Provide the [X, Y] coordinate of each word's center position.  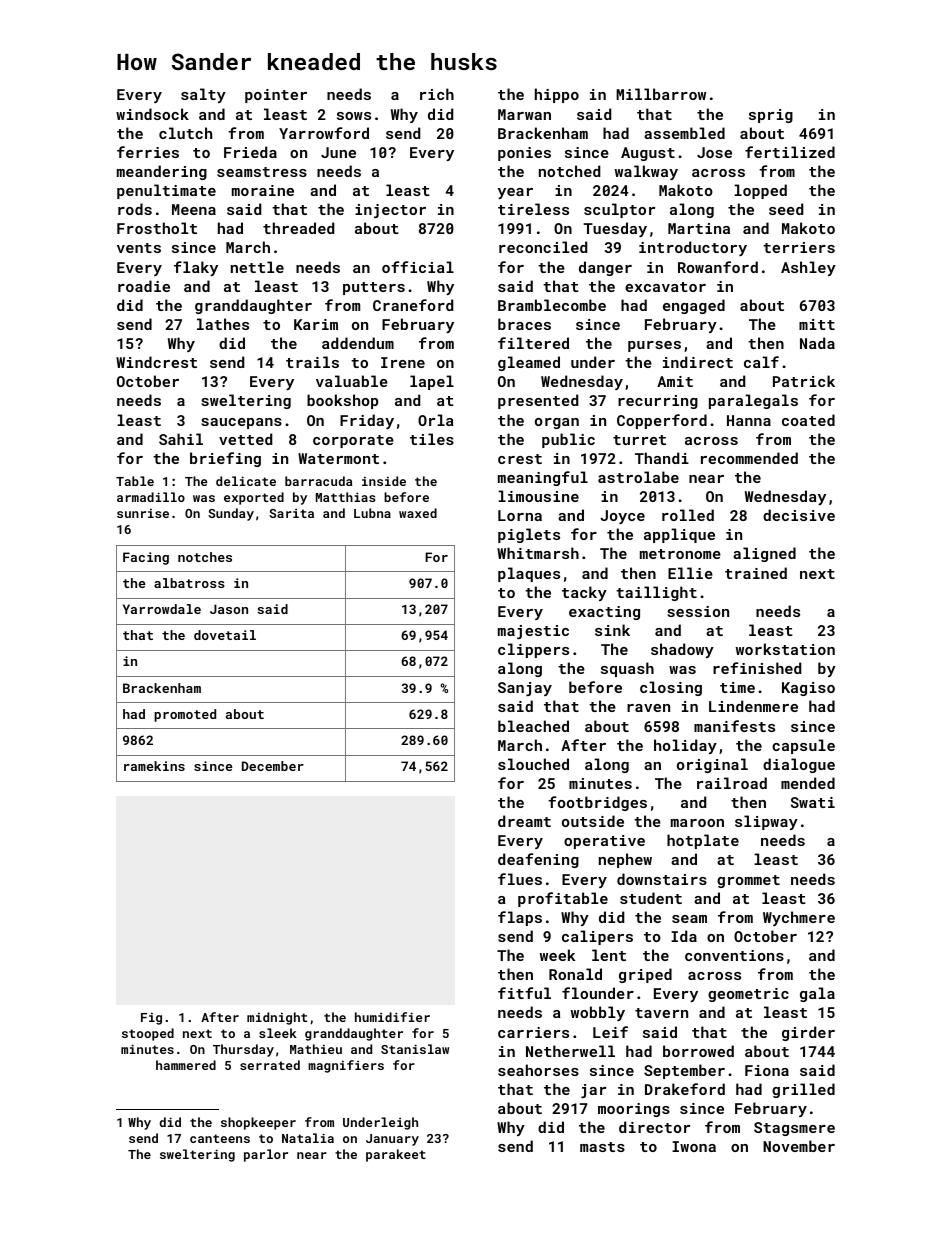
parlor [266, 1155]
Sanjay [525, 689]
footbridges [597, 803]
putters [374, 288]
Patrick [804, 381]
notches [205, 557]
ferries [148, 152]
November [799, 1146]
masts [602, 1147]
